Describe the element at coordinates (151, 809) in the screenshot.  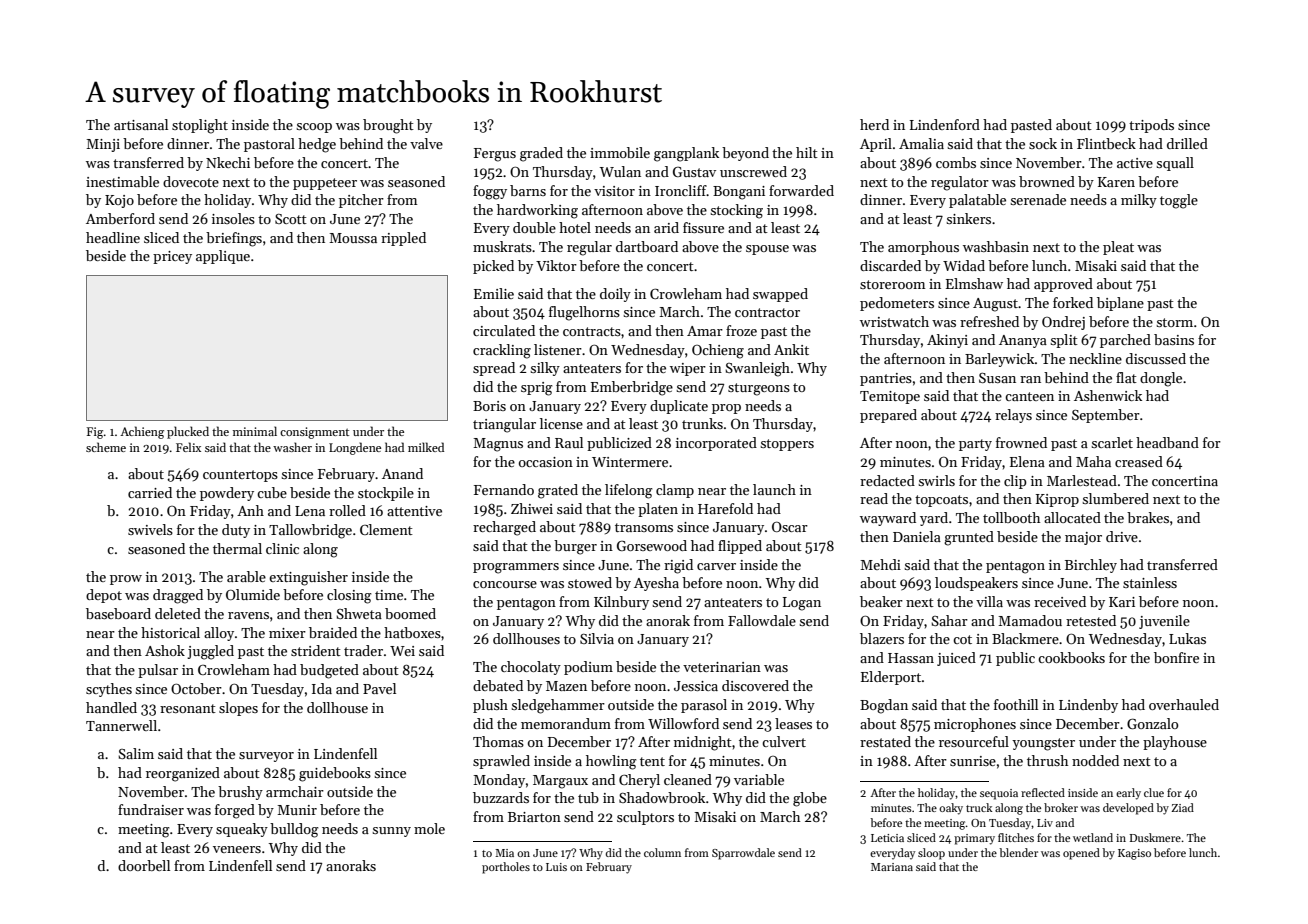
I see `fundraiser` at that location.
